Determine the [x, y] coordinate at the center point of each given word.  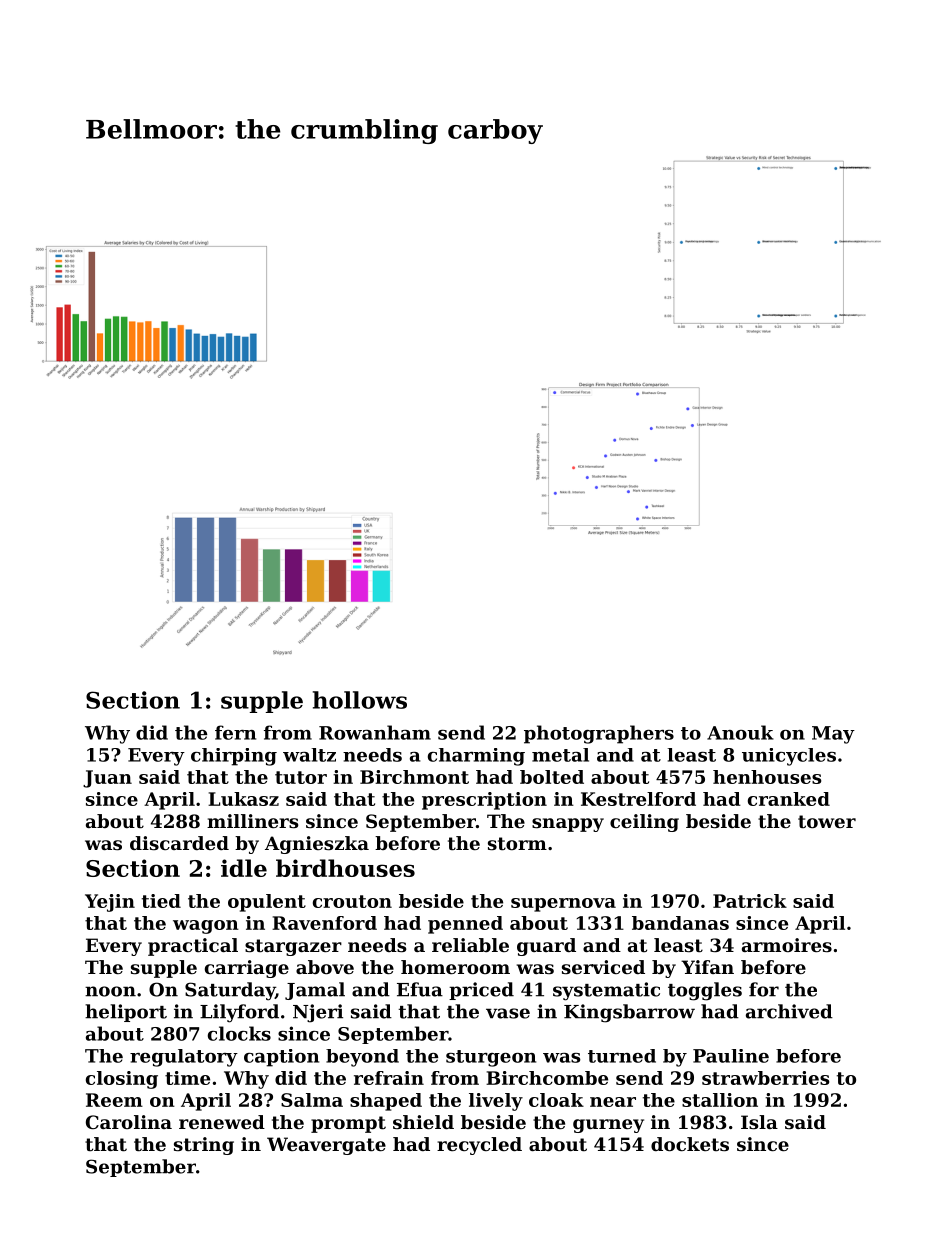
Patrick [750, 901]
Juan [107, 779]
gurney [608, 1126]
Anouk [740, 732]
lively [496, 1102]
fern [235, 732]
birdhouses [345, 868]
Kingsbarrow [629, 1013]
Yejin [110, 903]
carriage [247, 969]
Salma [312, 1100]
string [204, 1146]
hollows [360, 700]
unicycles [789, 757]
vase [508, 1013]
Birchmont [414, 777]
